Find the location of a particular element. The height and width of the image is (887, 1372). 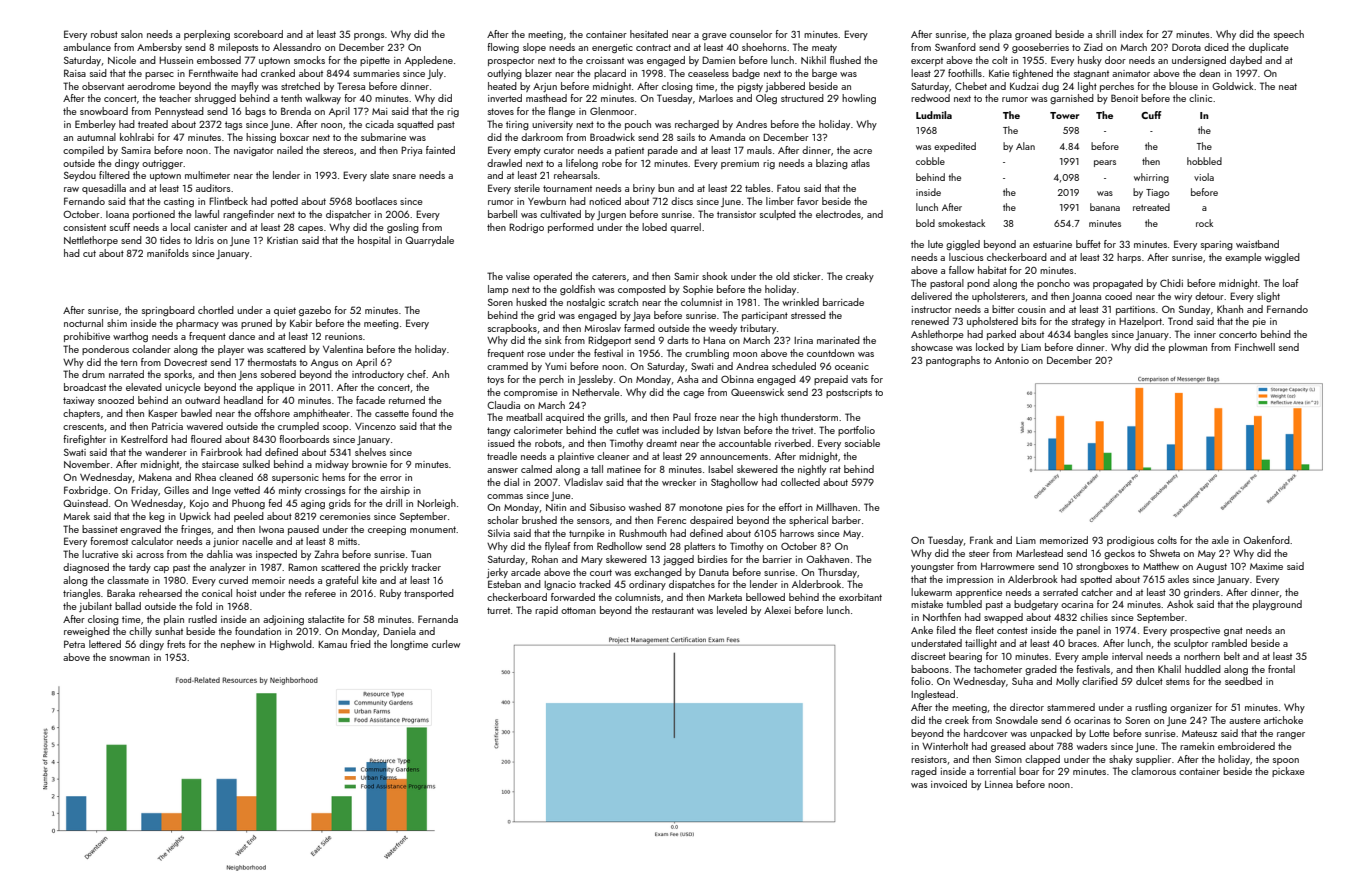

Isabel is located at coordinates (720, 469).
